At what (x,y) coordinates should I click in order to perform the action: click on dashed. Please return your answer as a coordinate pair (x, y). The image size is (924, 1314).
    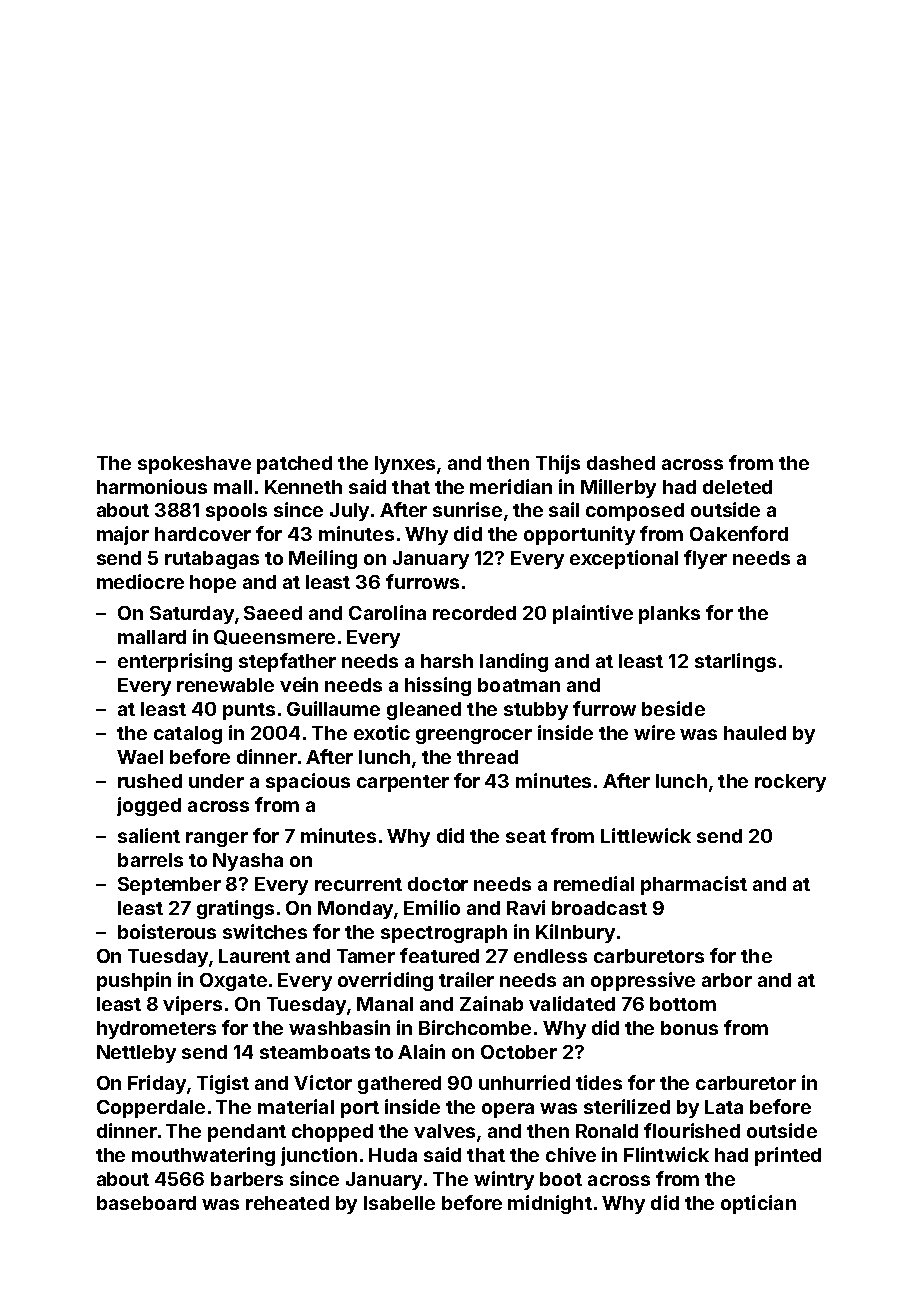
    Looking at the image, I should click on (621, 463).
